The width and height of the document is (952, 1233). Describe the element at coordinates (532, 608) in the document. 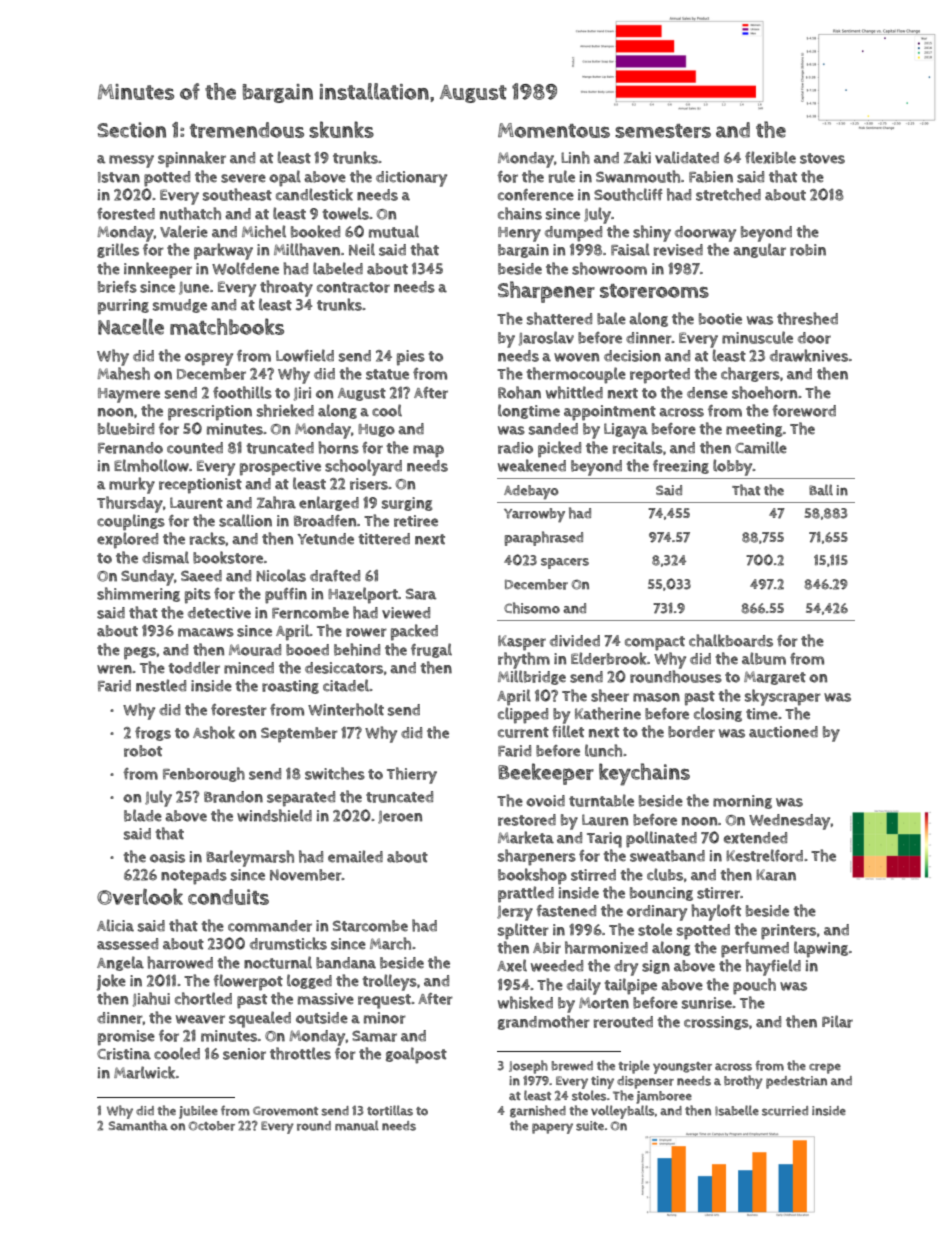

I see `Chisomo` at that location.
